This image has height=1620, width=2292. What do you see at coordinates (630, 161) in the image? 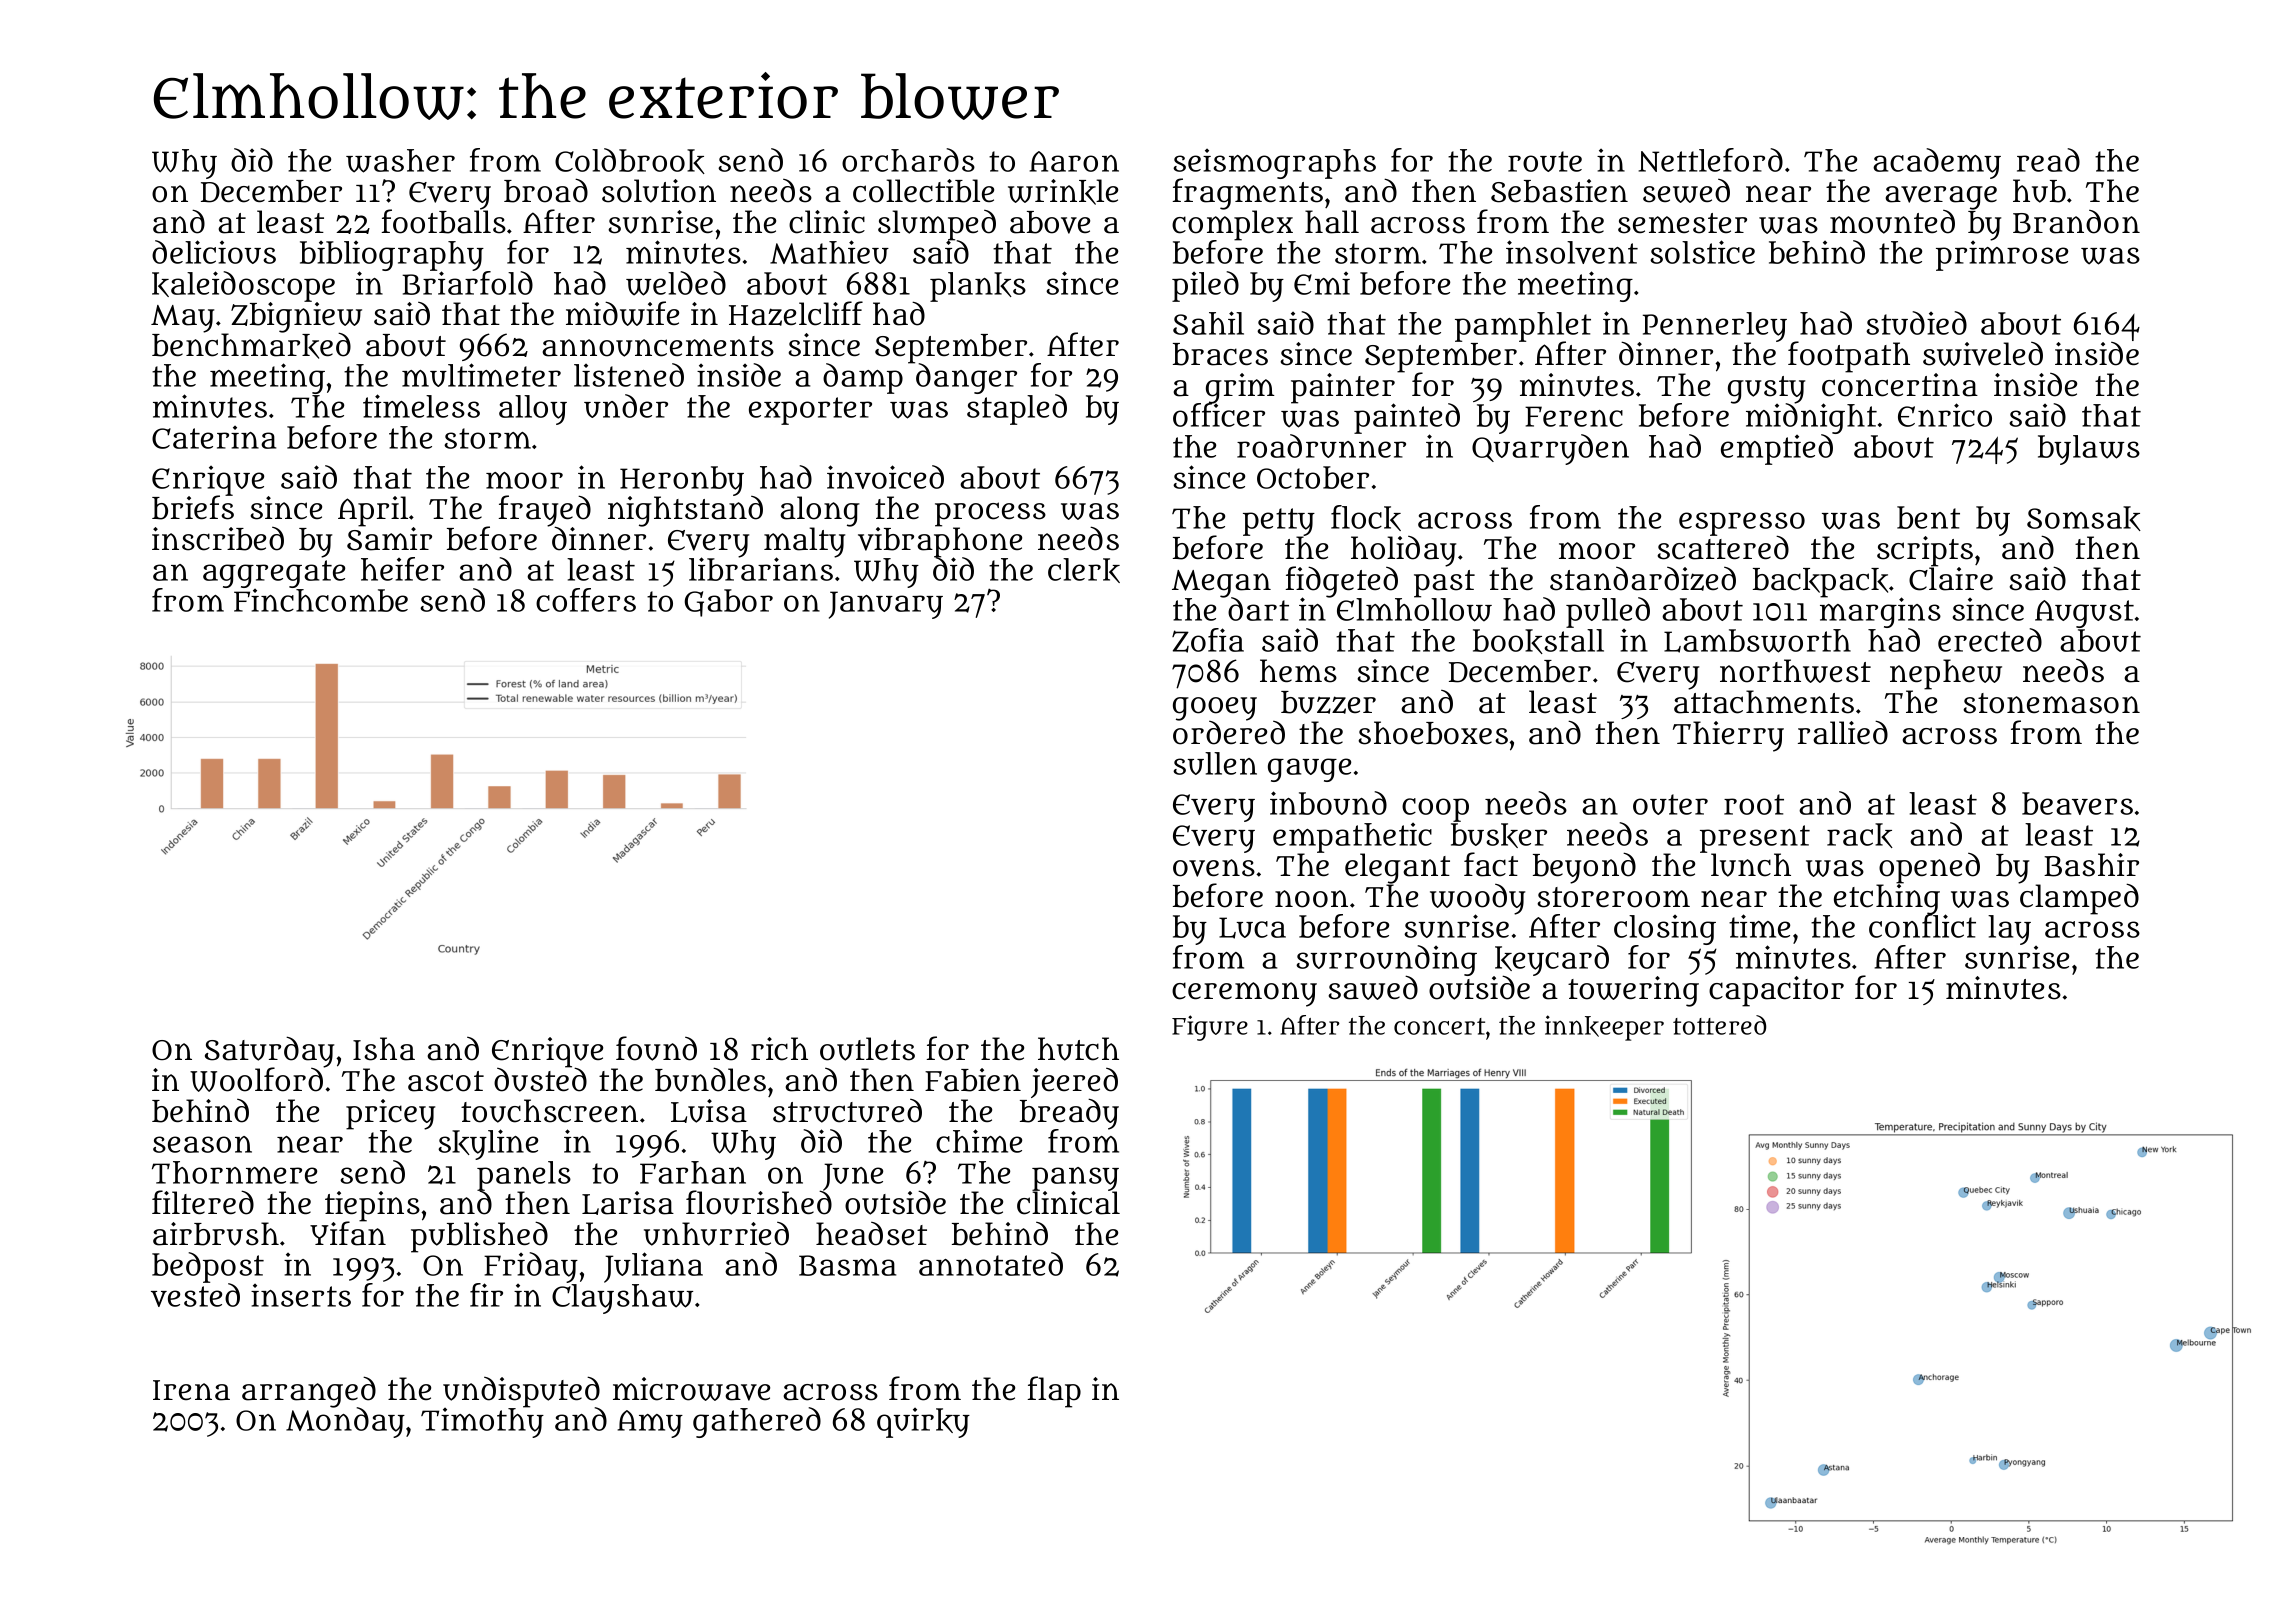
I see `Coldbrook` at bounding box center [630, 161].
